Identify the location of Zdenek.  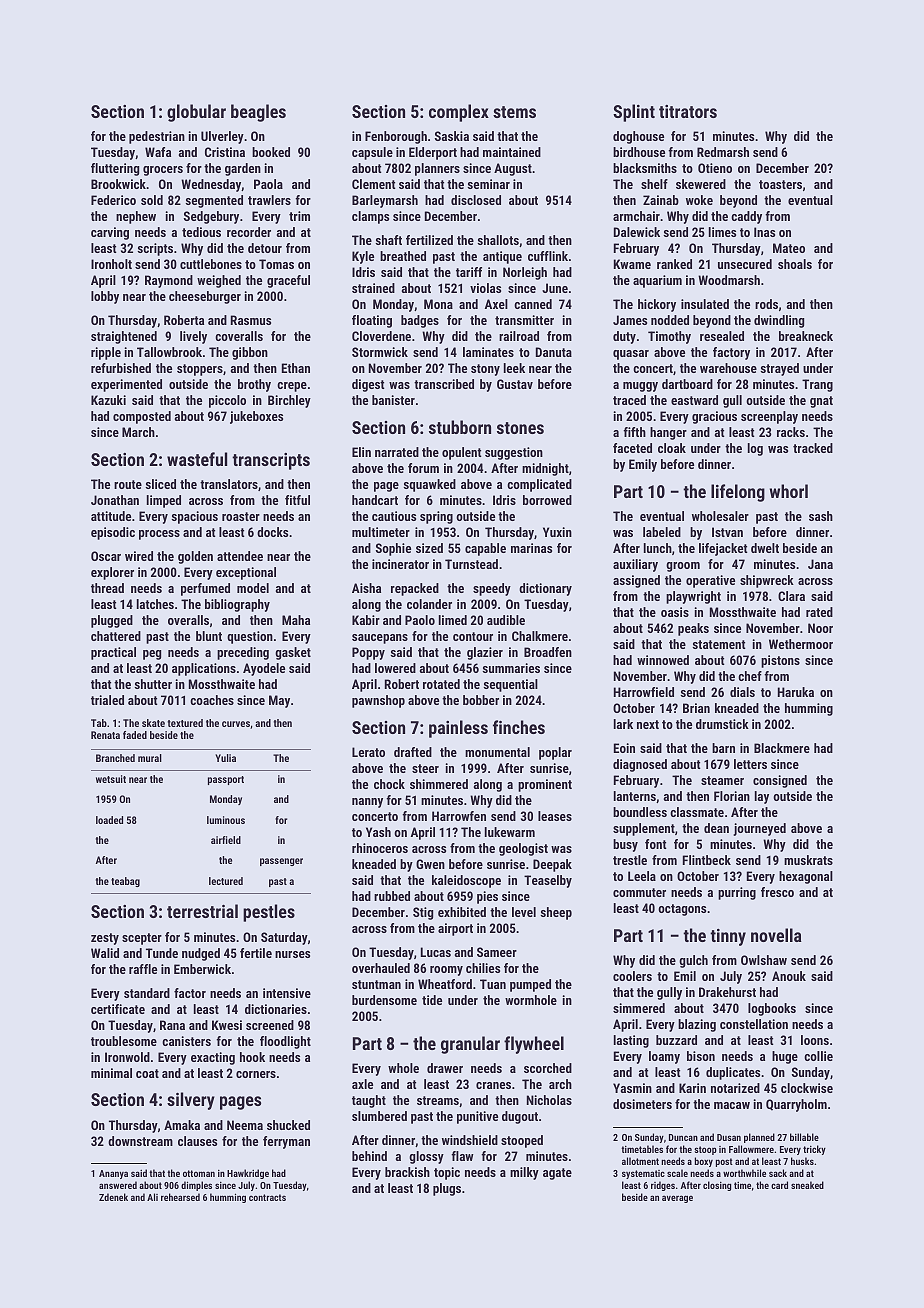
(113, 1197).
